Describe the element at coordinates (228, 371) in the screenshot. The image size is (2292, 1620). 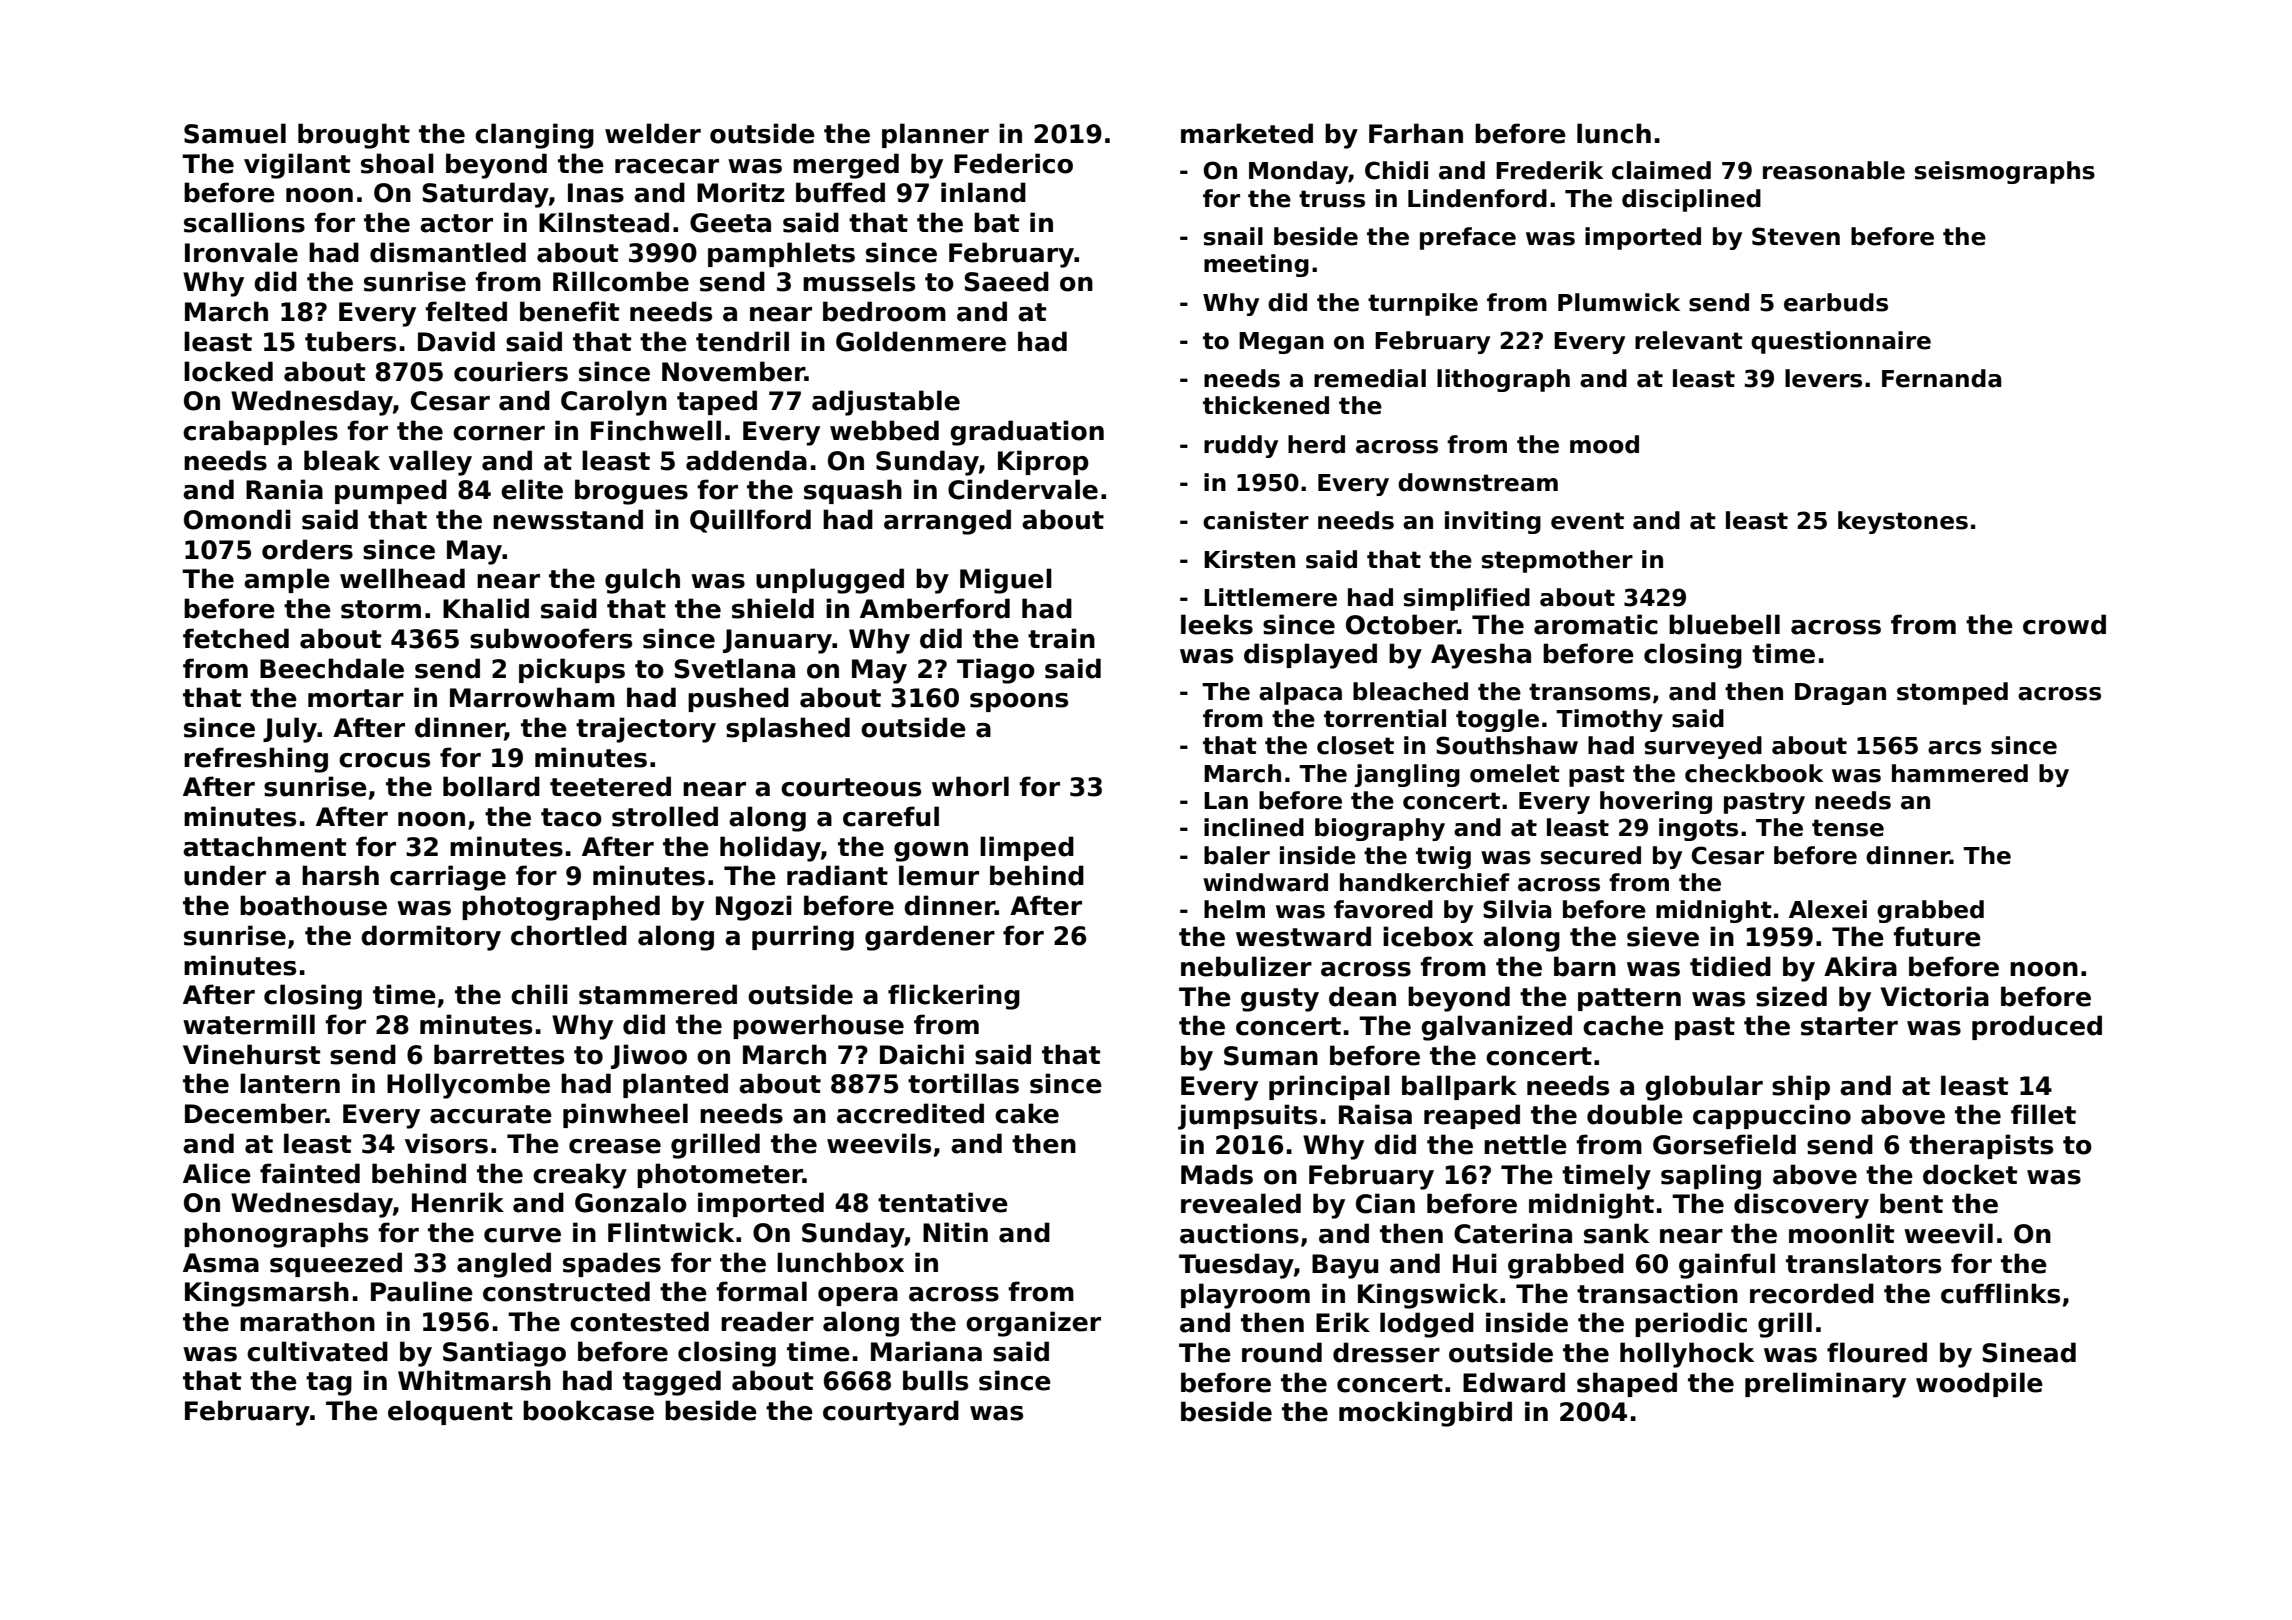
I see `locked` at that location.
